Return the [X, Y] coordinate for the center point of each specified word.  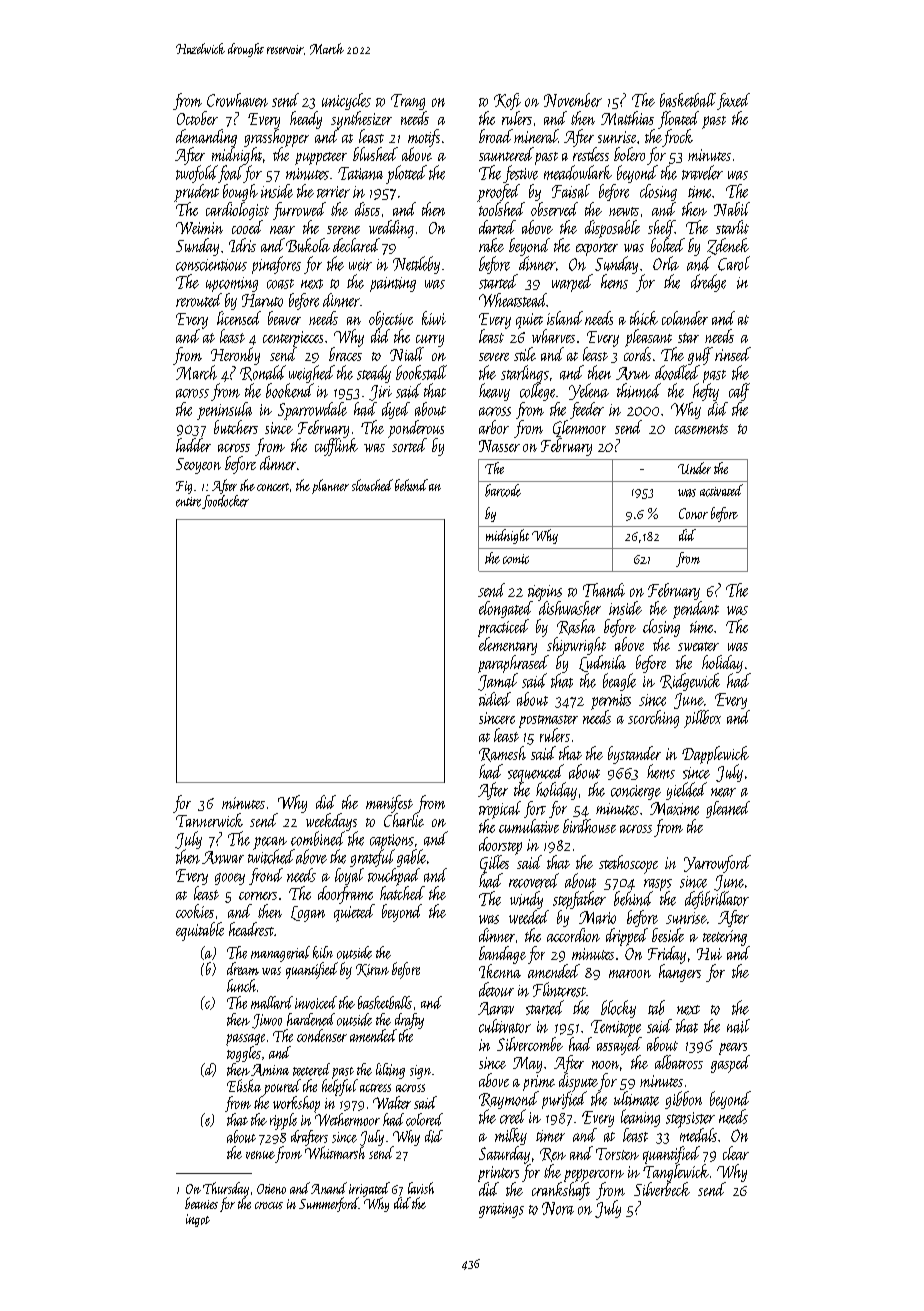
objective [391, 320]
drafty [409, 1021]
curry [430, 341]
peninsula [224, 411]
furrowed [299, 211]
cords [637, 354]
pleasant [648, 338]
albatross [679, 1062]
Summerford [329, 1204]
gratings [501, 1210]
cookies [195, 911]
